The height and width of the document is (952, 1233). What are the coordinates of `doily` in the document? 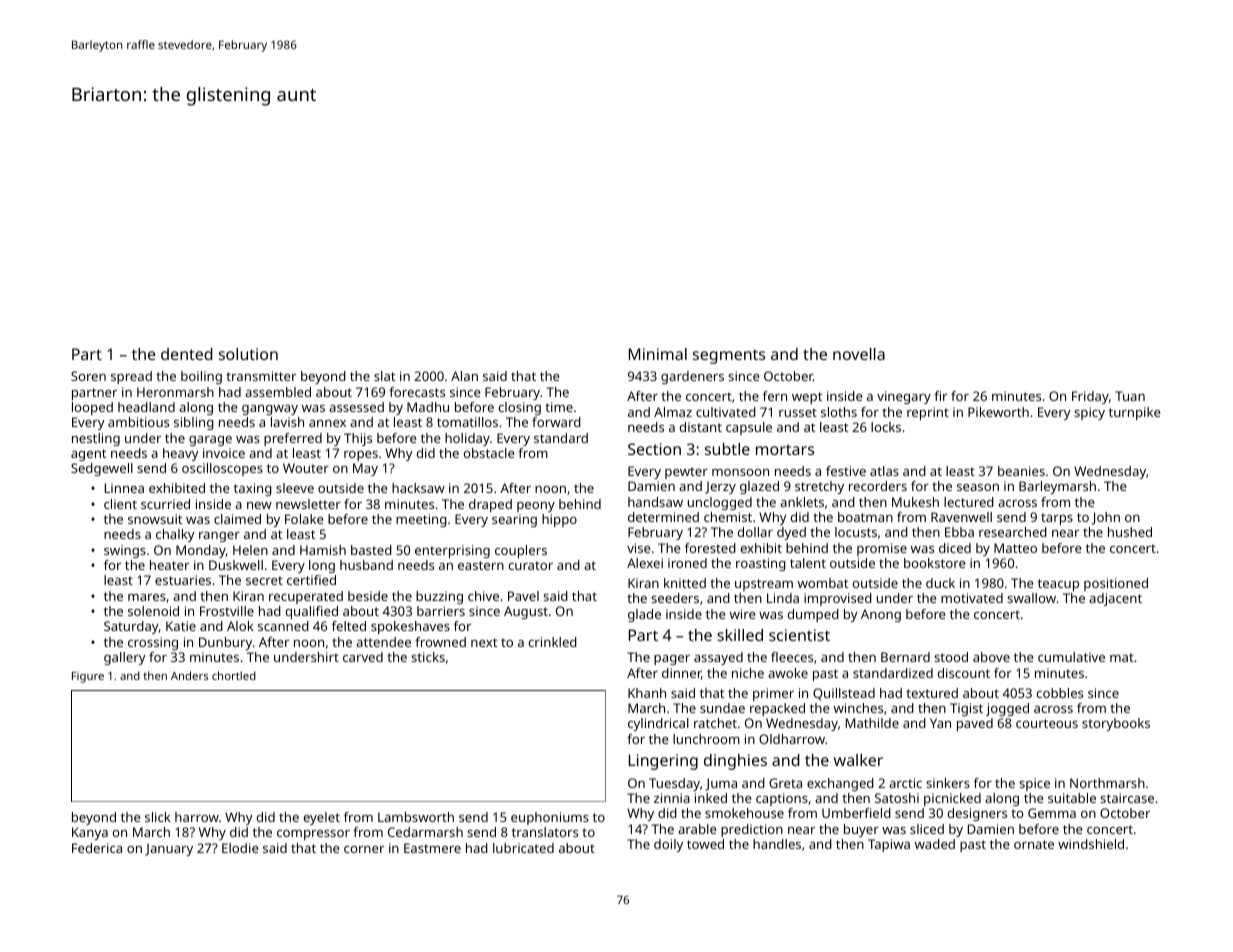 It's located at (668, 845).
